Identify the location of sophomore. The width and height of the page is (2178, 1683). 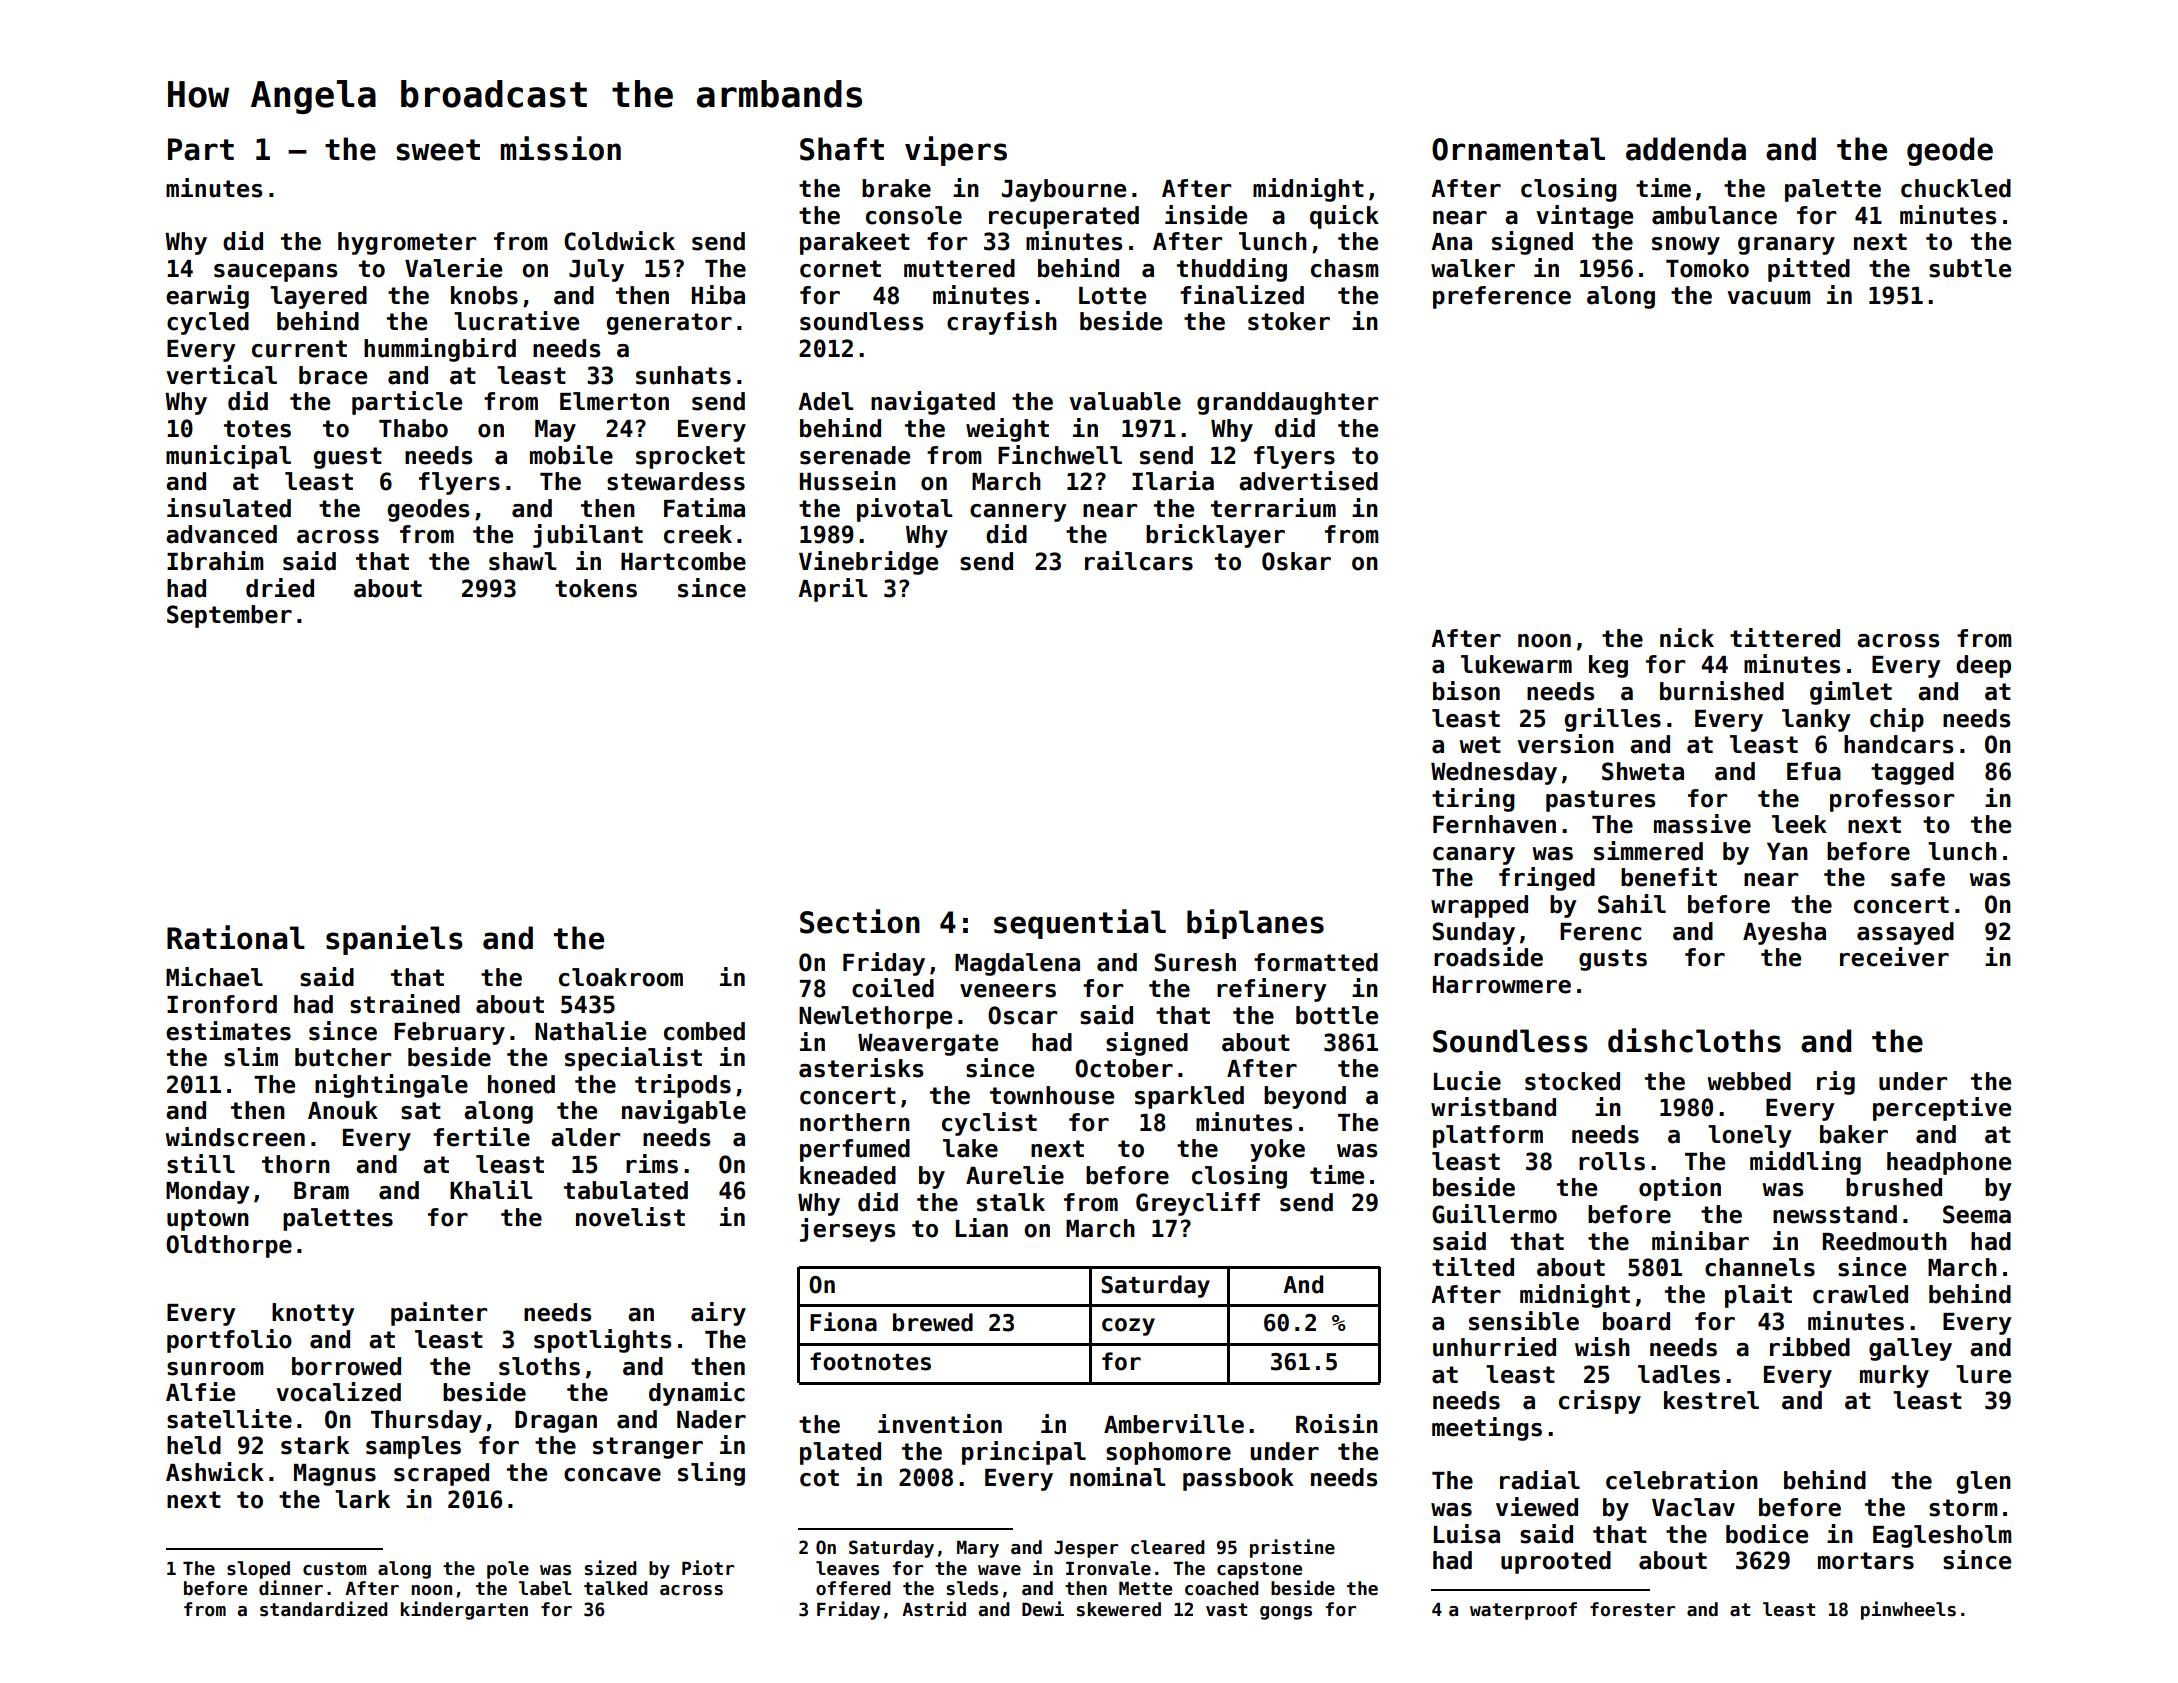
(1168, 1453).
